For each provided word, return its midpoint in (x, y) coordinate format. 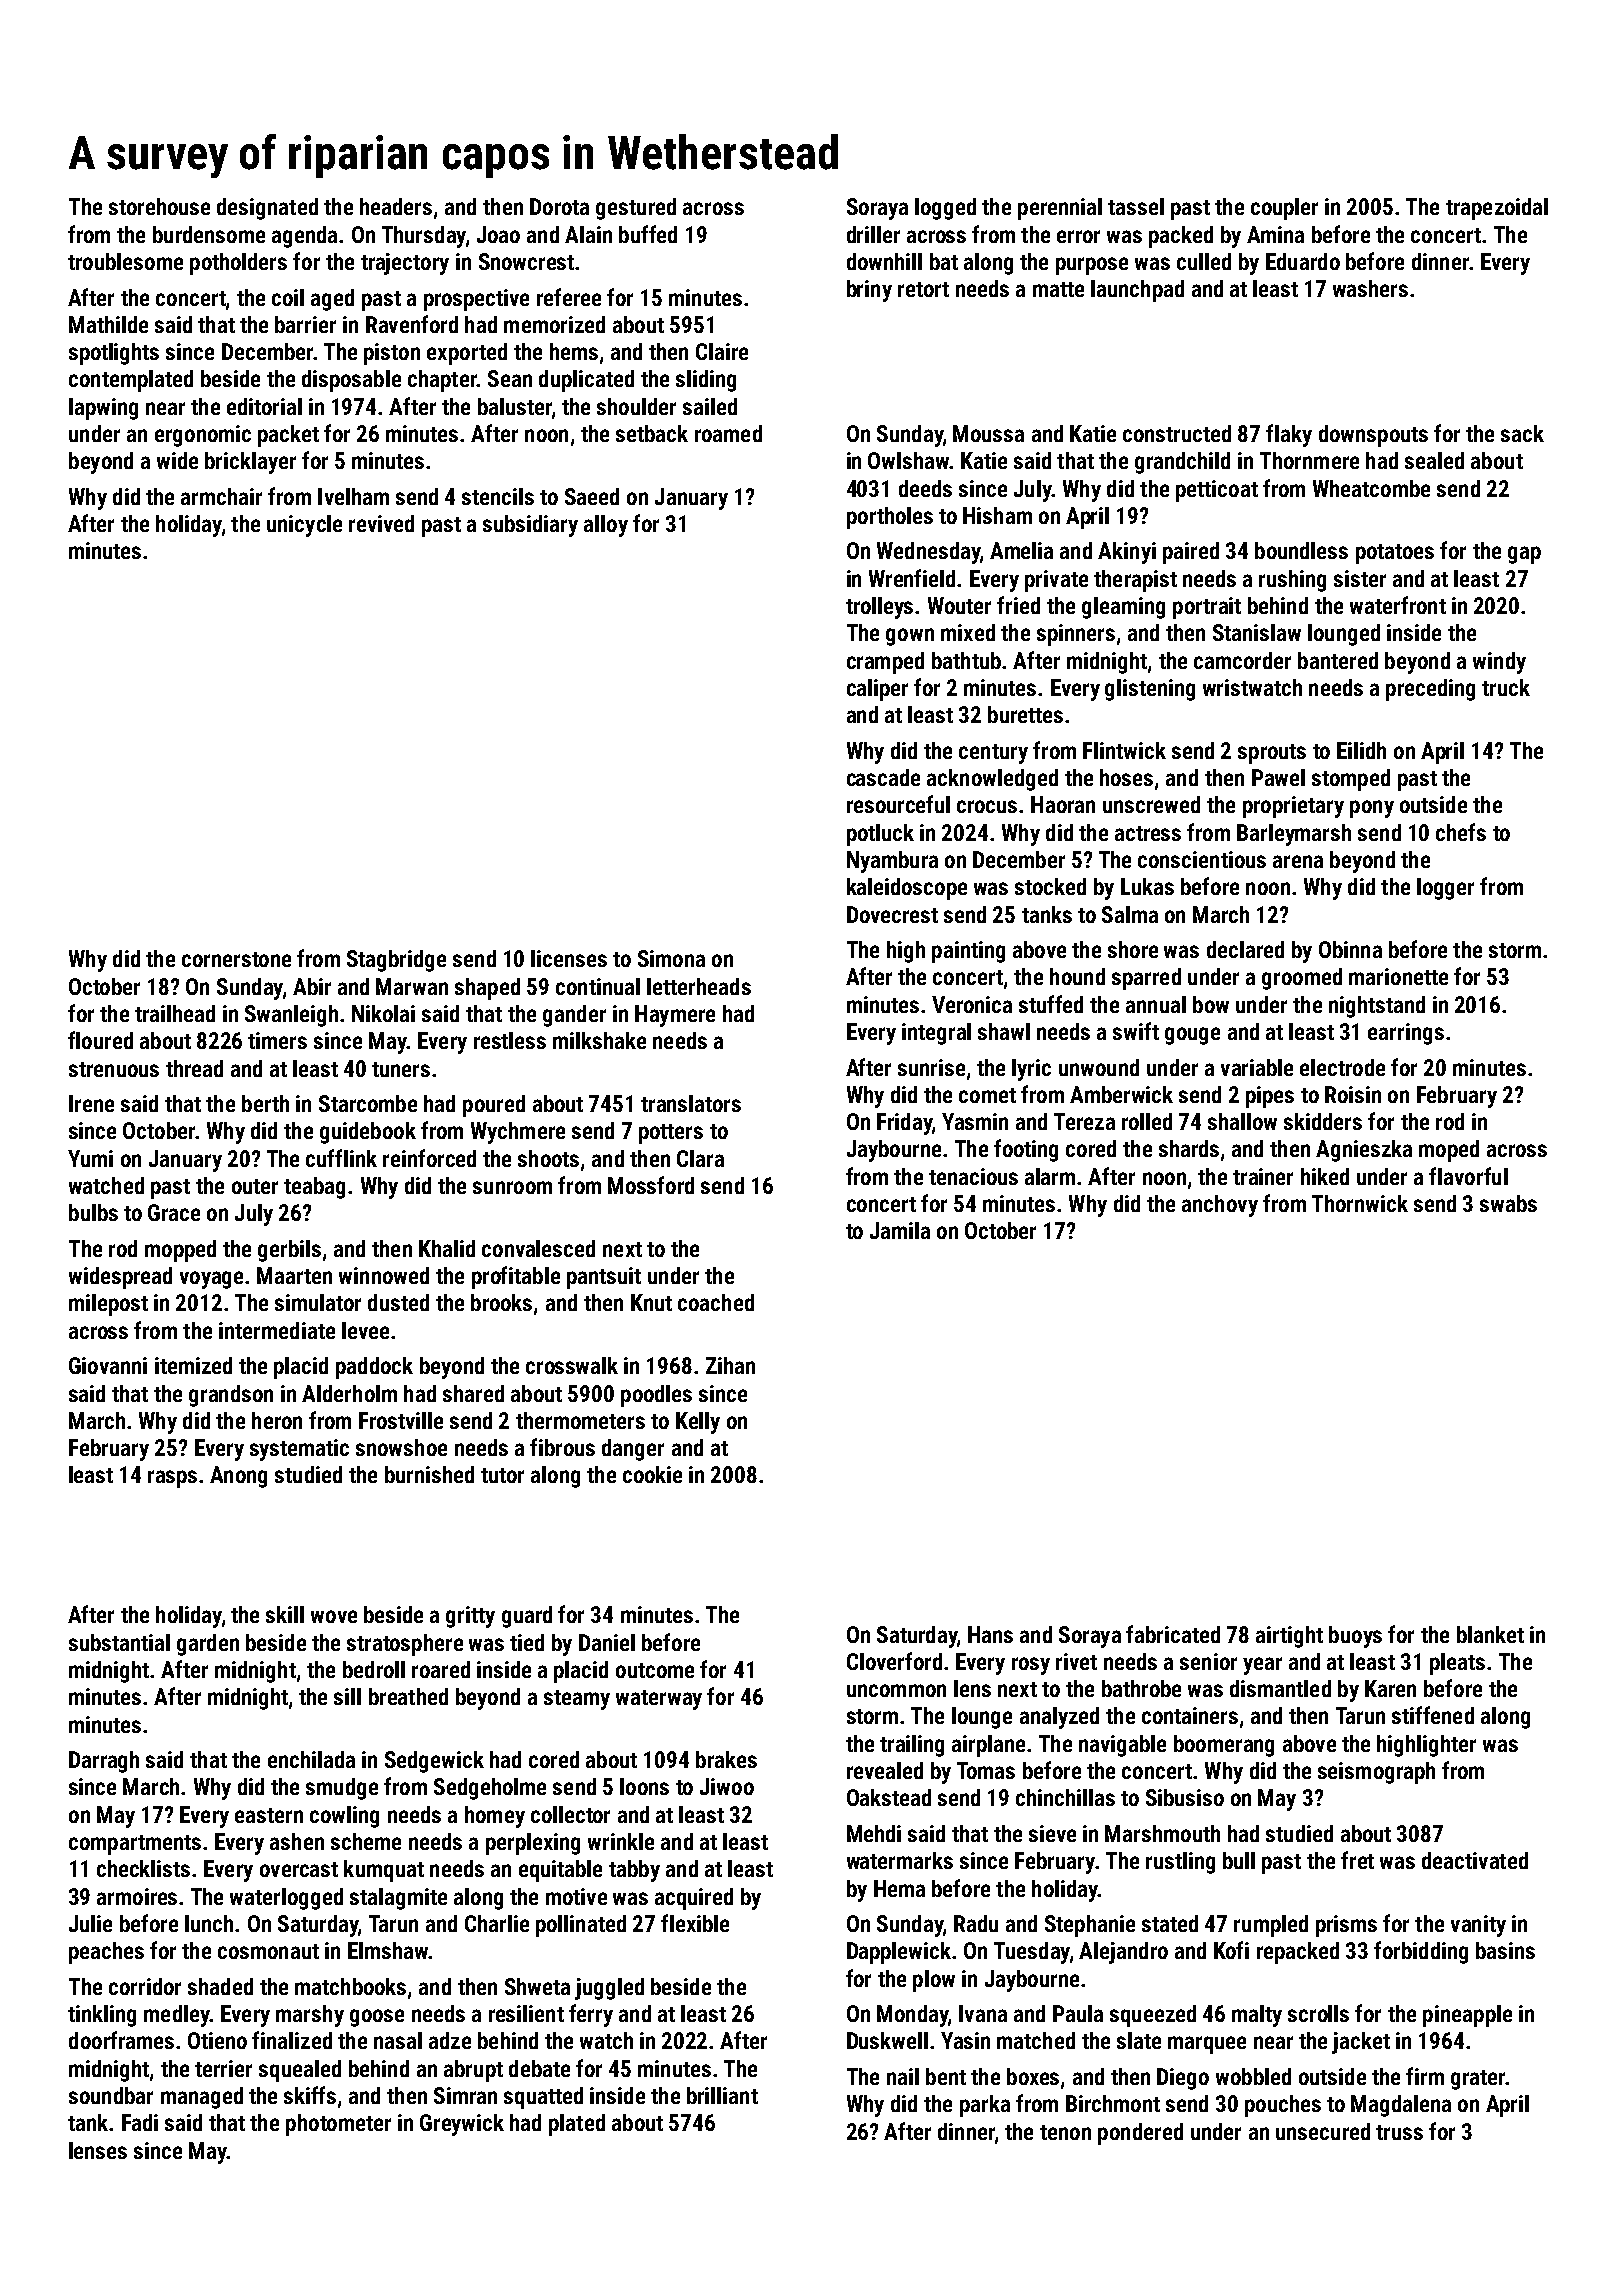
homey (495, 1817)
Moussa (988, 433)
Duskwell (887, 2040)
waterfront (1398, 605)
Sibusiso (1185, 1797)
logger (1445, 889)
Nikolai (383, 1013)
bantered (1338, 660)
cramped (885, 663)
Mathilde (108, 324)
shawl (1004, 1031)
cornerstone (236, 959)
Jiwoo (727, 1786)
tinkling (102, 2016)
